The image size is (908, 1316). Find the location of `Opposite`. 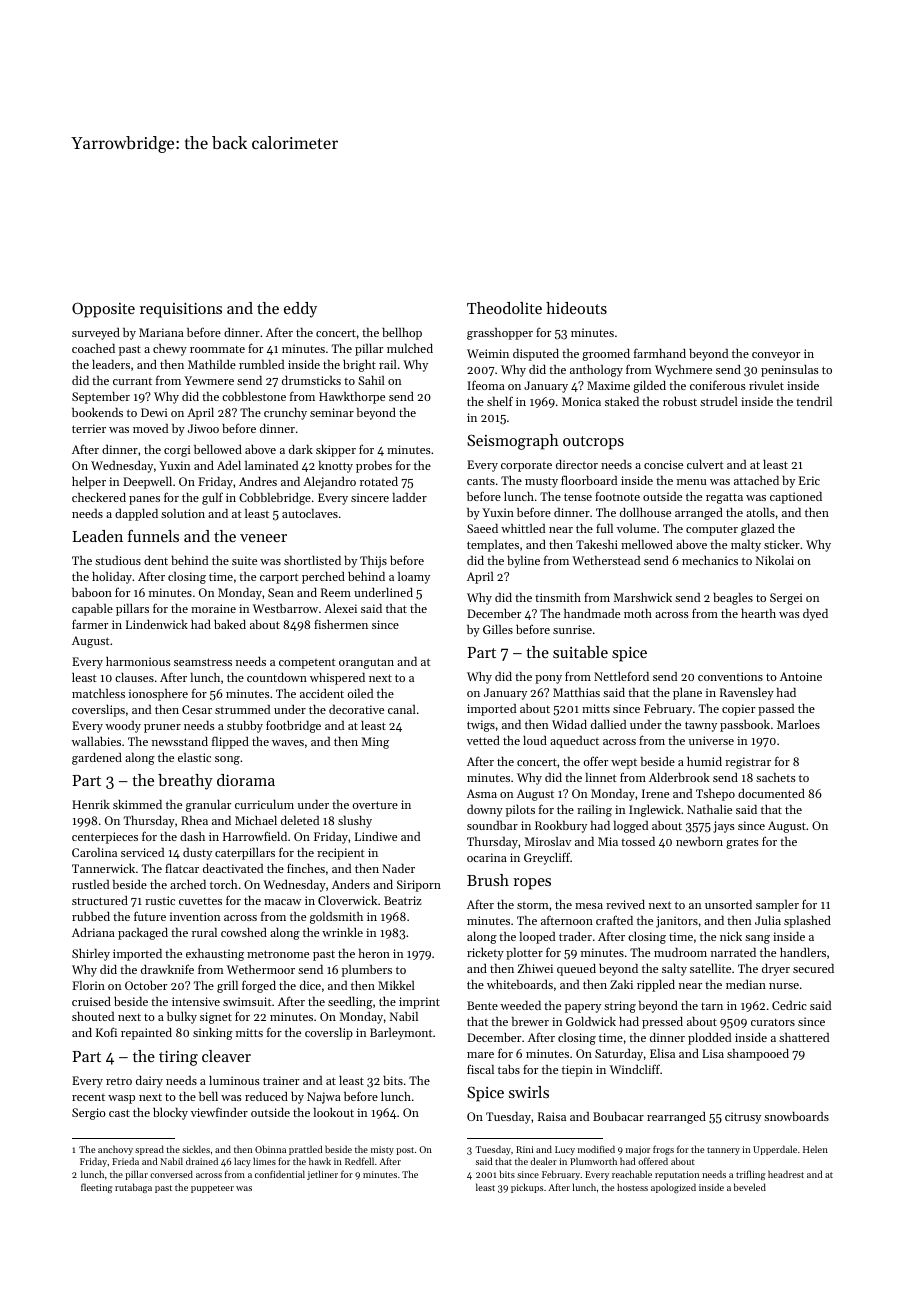

Opposite is located at coordinates (103, 310).
